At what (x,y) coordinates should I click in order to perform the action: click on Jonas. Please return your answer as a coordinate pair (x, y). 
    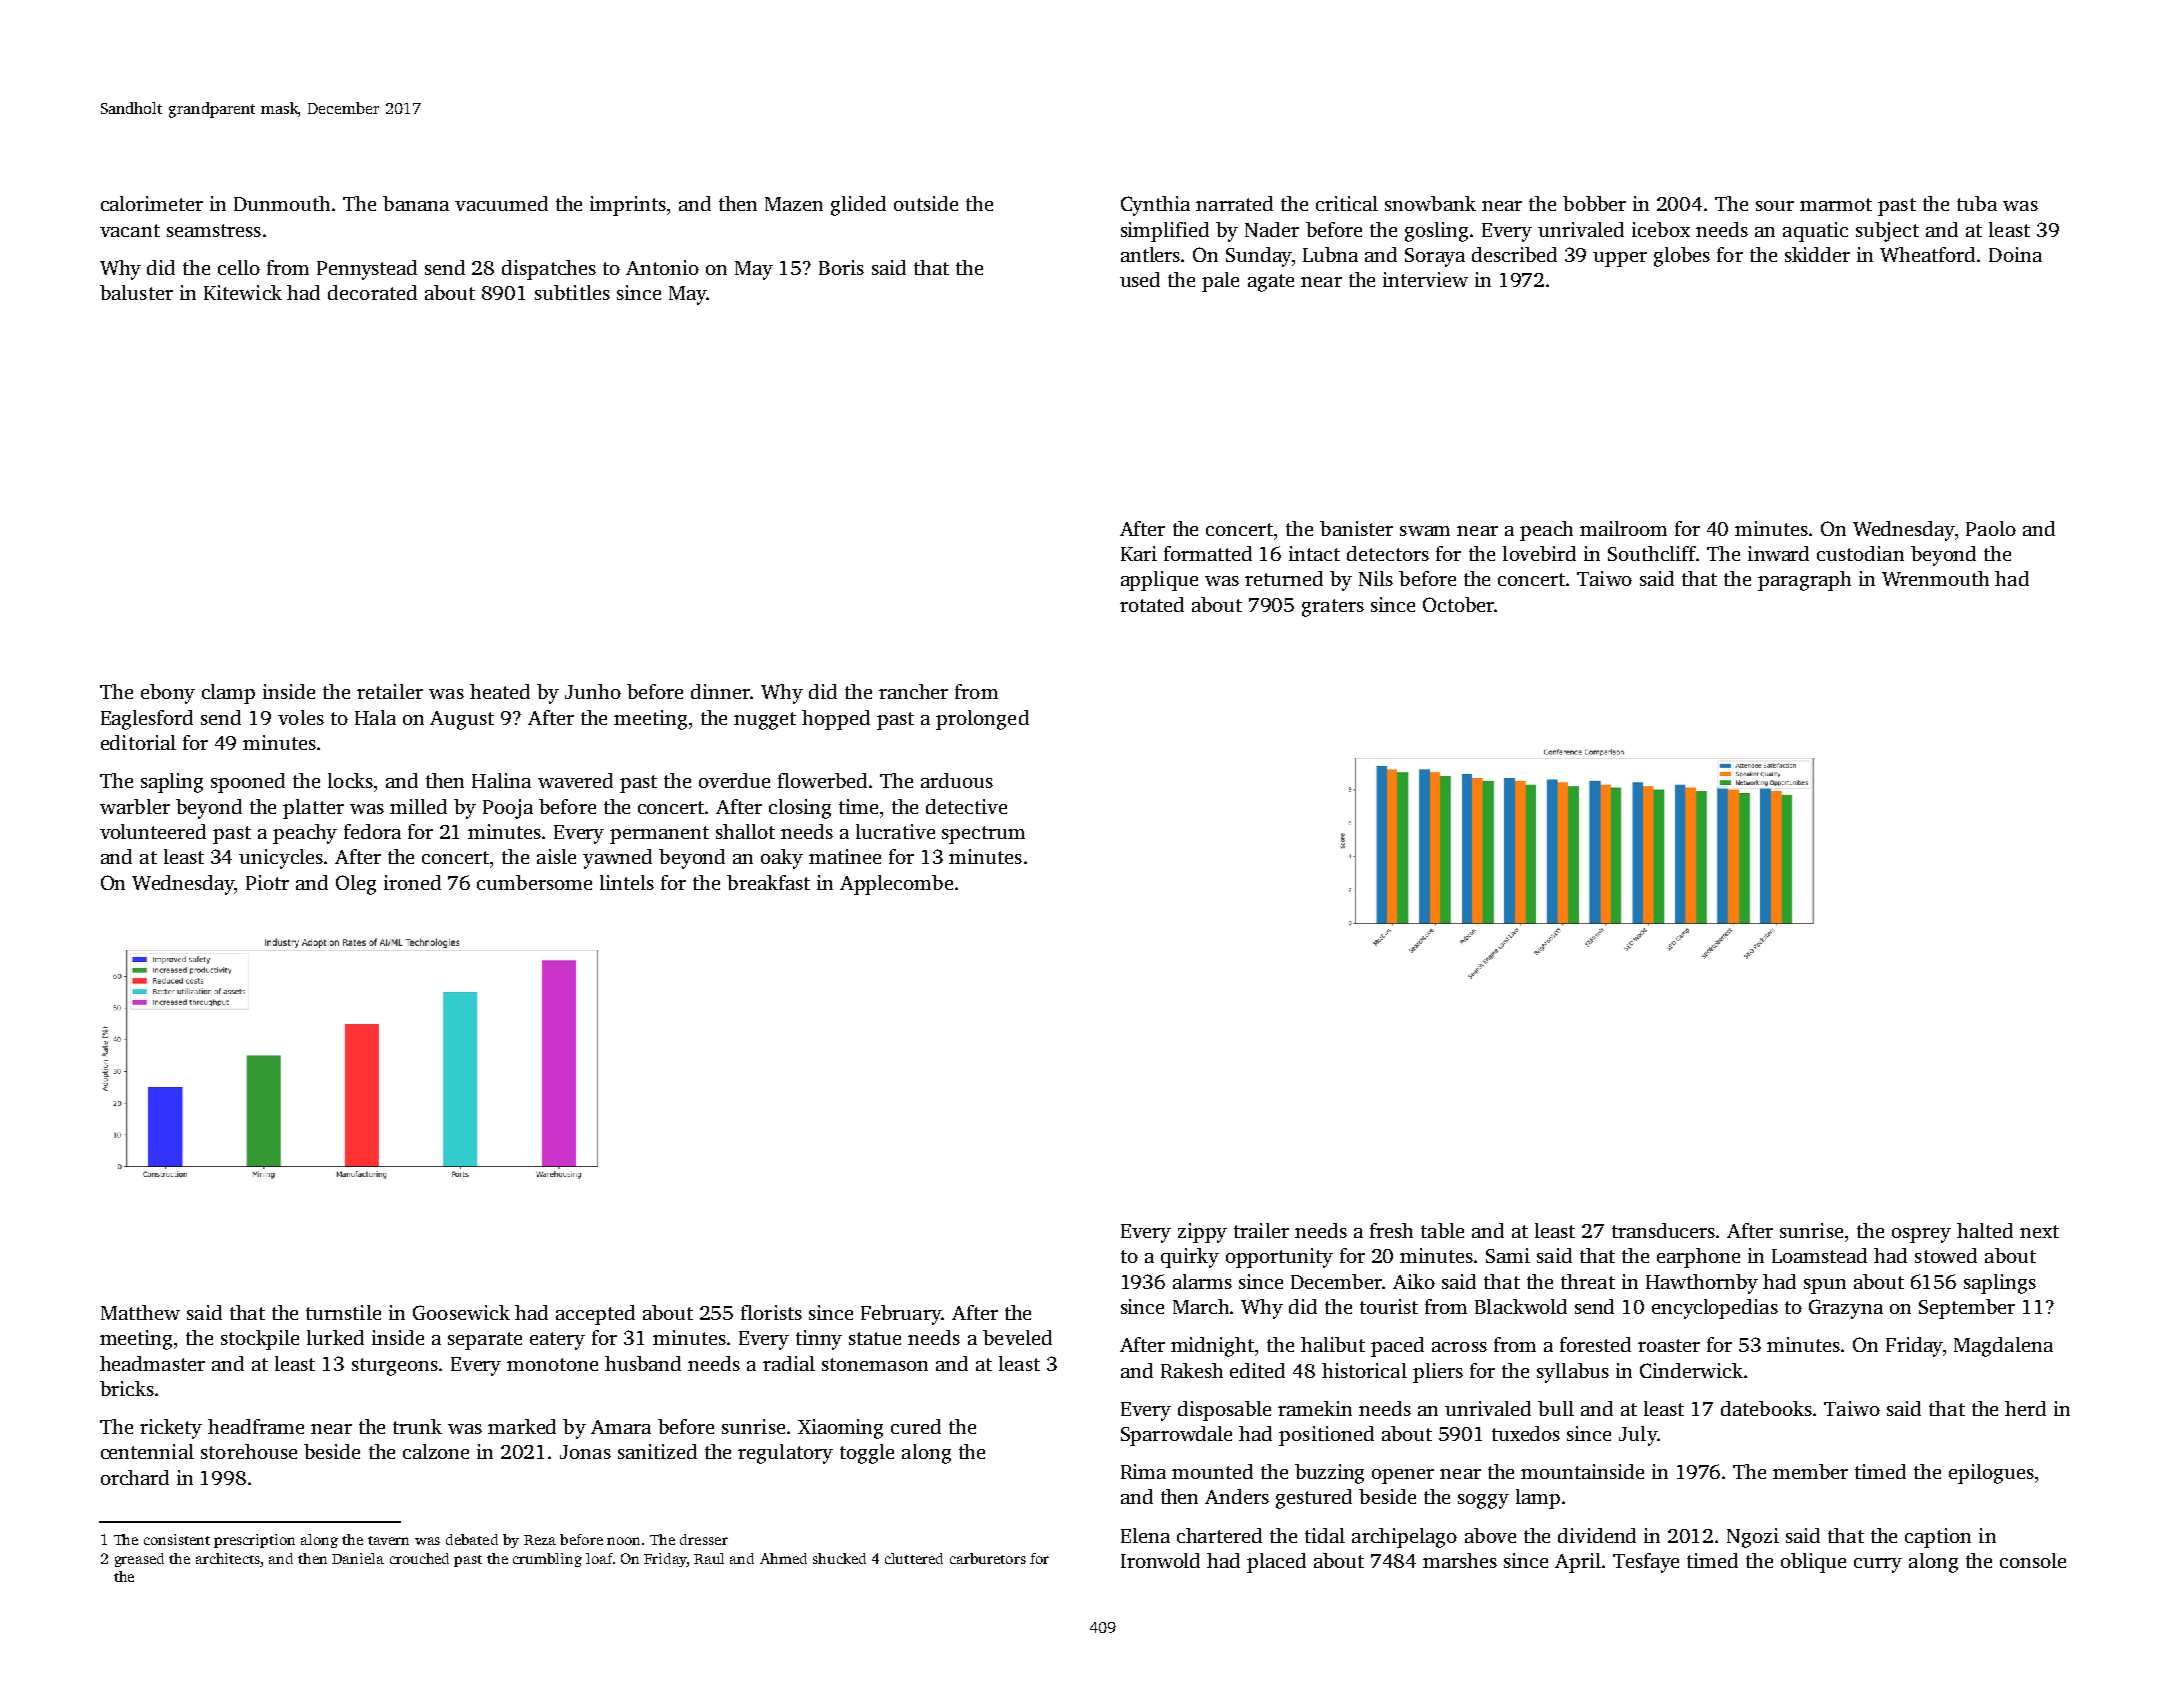
    Looking at the image, I should click on (585, 1452).
